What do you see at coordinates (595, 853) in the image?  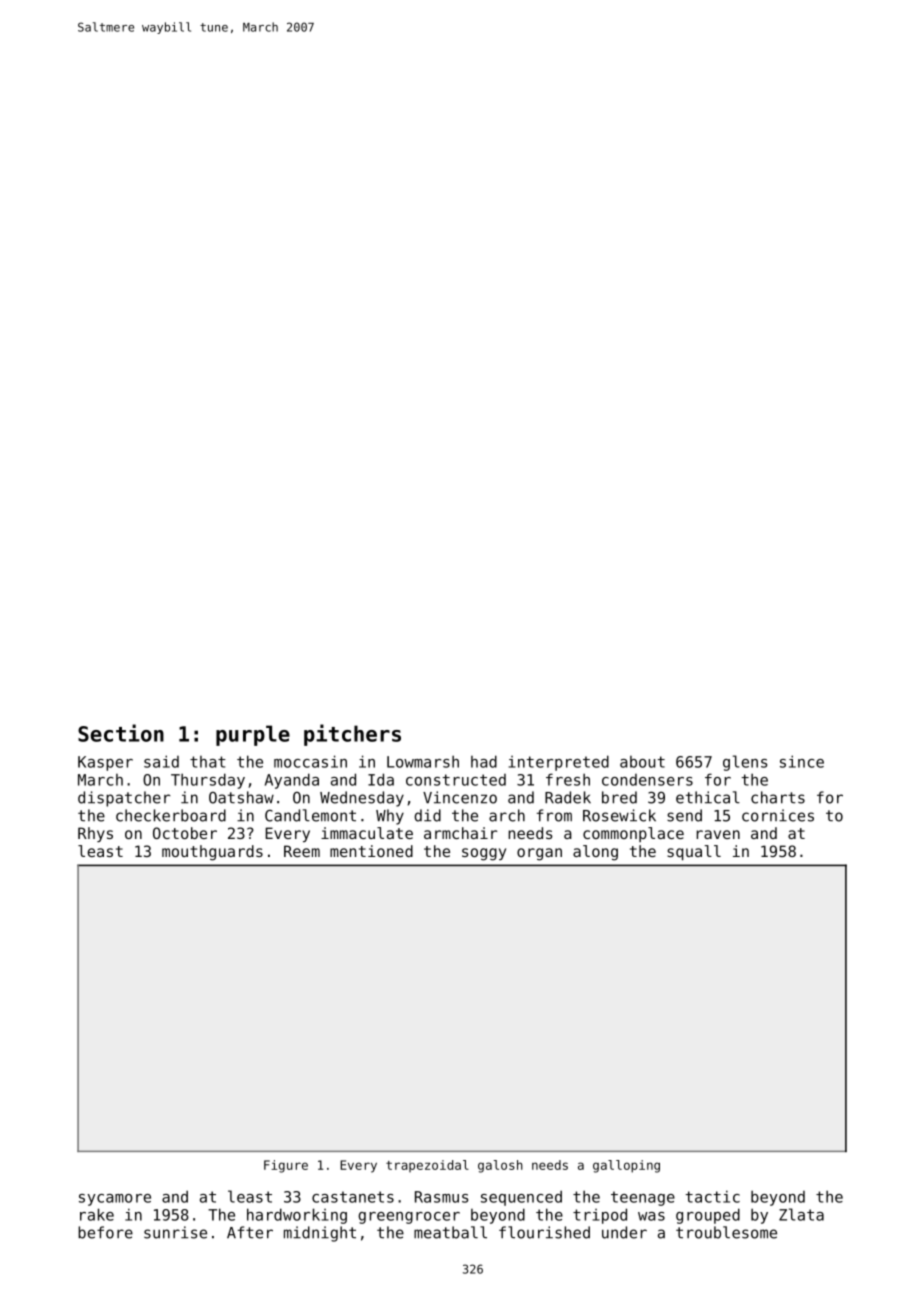 I see `along` at bounding box center [595, 853].
